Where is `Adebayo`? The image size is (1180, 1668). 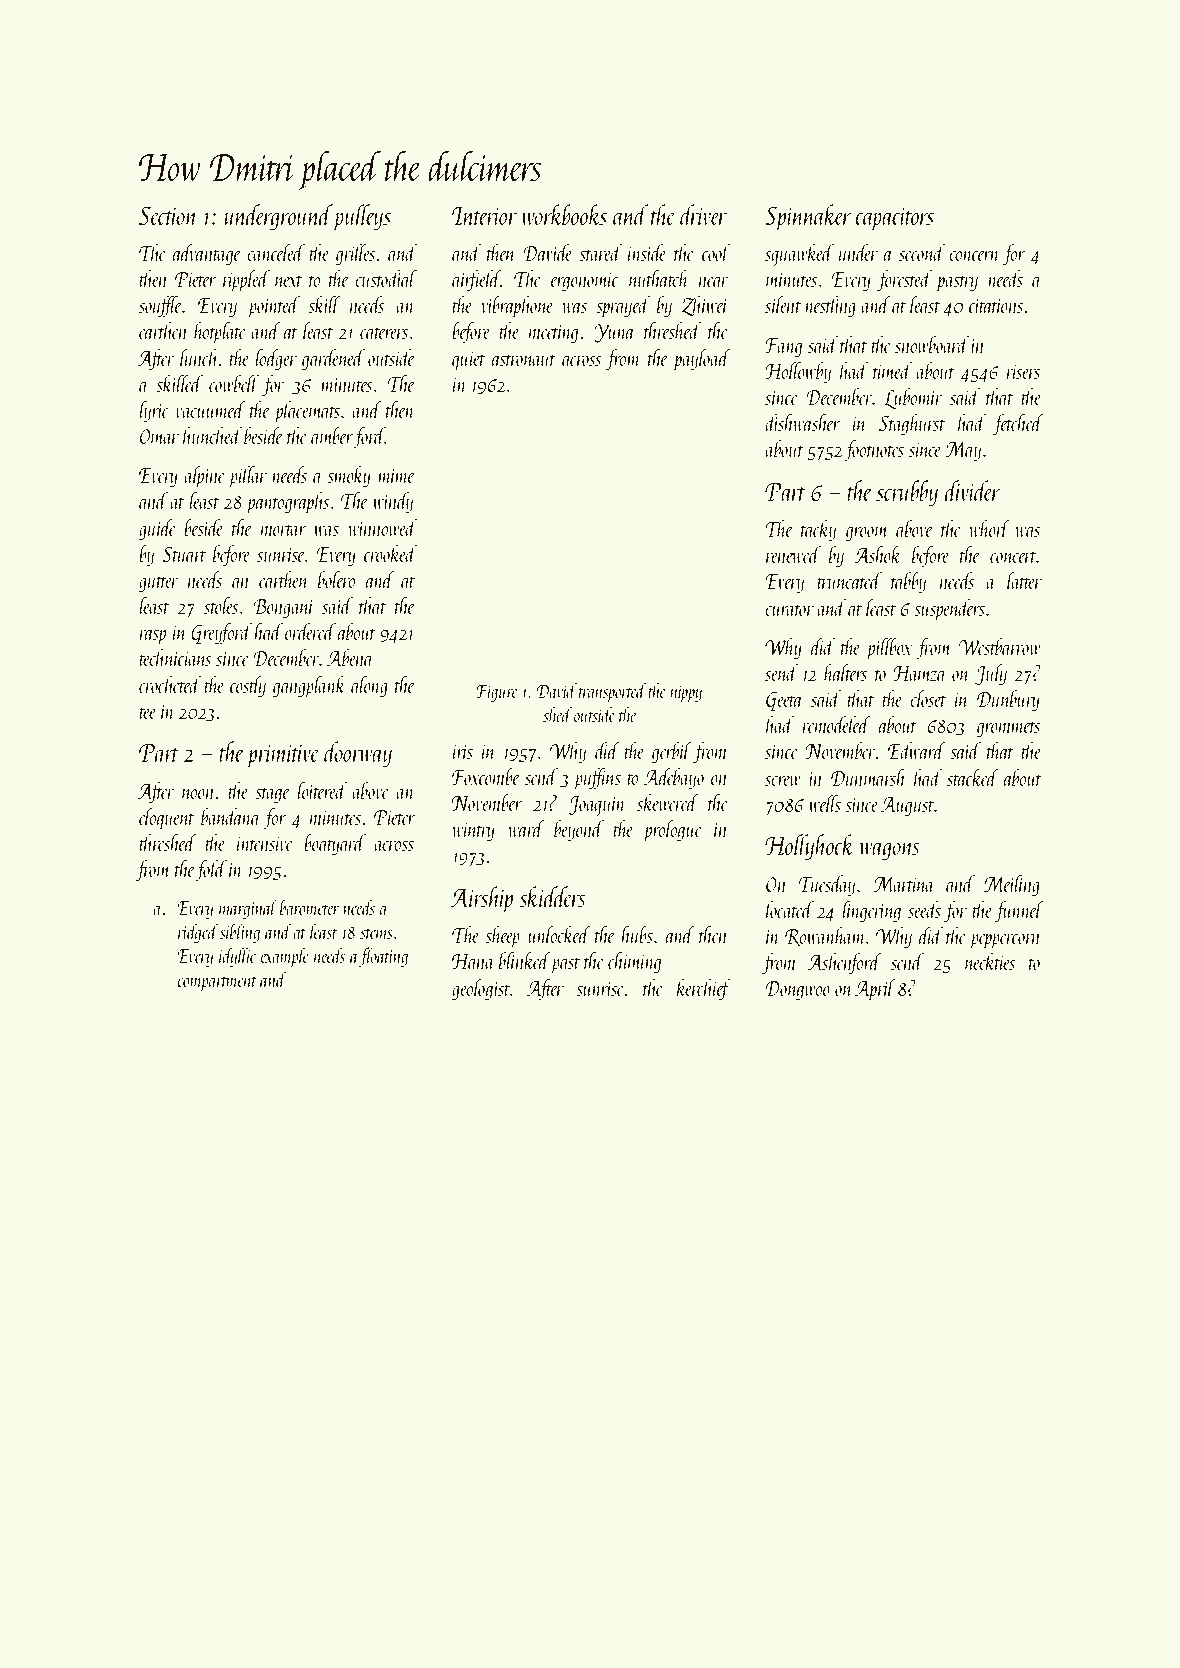 Adebayo is located at coordinates (674, 779).
